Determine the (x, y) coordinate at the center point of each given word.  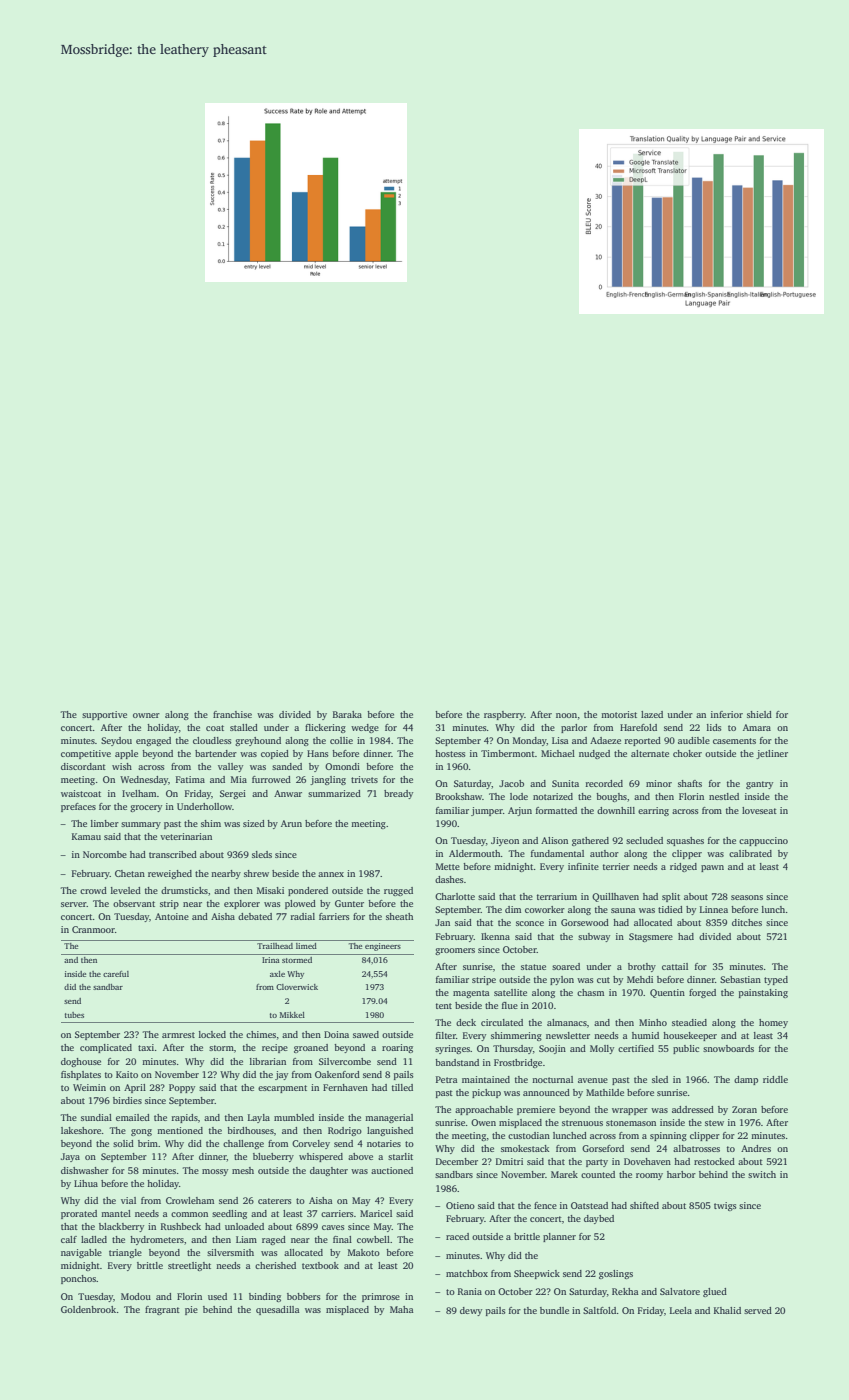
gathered (590, 841)
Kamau (86, 836)
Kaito (127, 1074)
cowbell (373, 1239)
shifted (644, 1205)
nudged (594, 754)
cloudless (212, 740)
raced (457, 1236)
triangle (125, 1253)
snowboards (728, 1048)
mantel (116, 1213)
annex (331, 874)
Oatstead (589, 1205)
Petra (447, 1079)
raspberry (504, 715)
